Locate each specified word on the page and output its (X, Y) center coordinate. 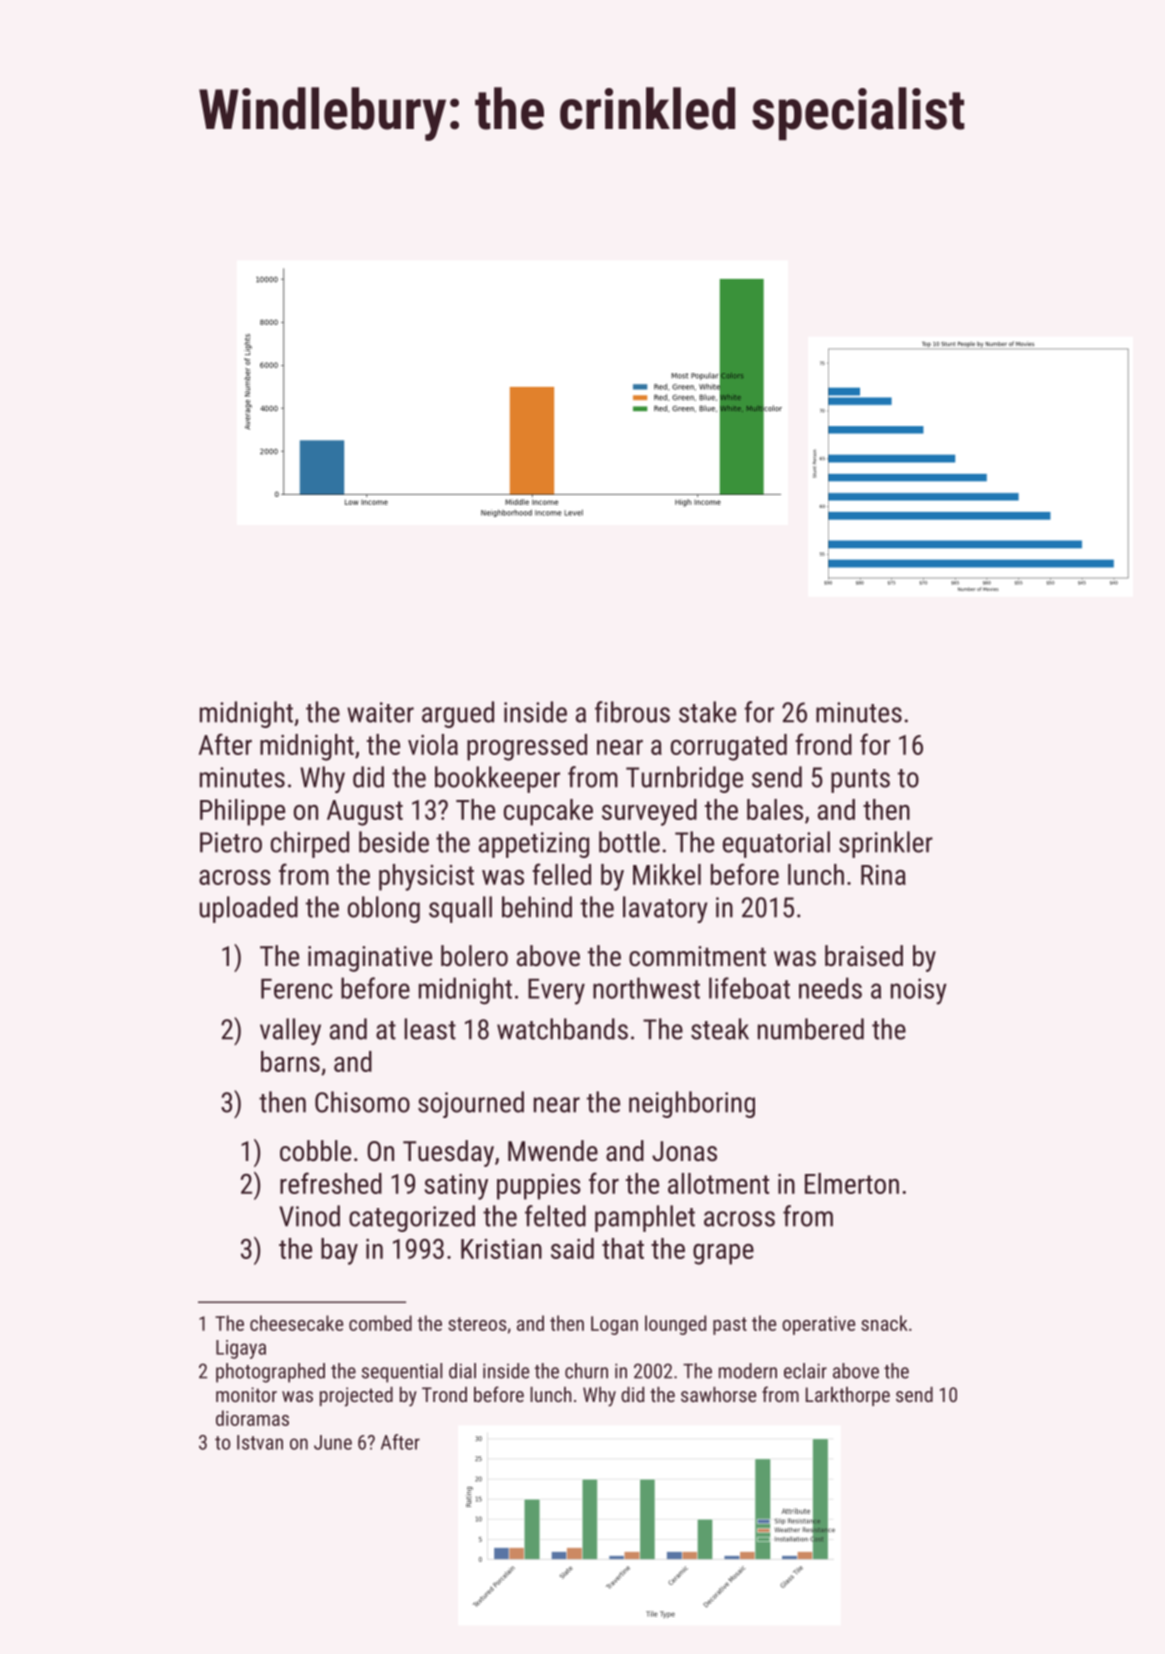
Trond (444, 1394)
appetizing (534, 845)
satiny (456, 1187)
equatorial (776, 844)
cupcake (548, 812)
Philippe (242, 812)
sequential (402, 1373)
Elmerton (852, 1183)
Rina (883, 875)
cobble (315, 1151)
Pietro (231, 842)
